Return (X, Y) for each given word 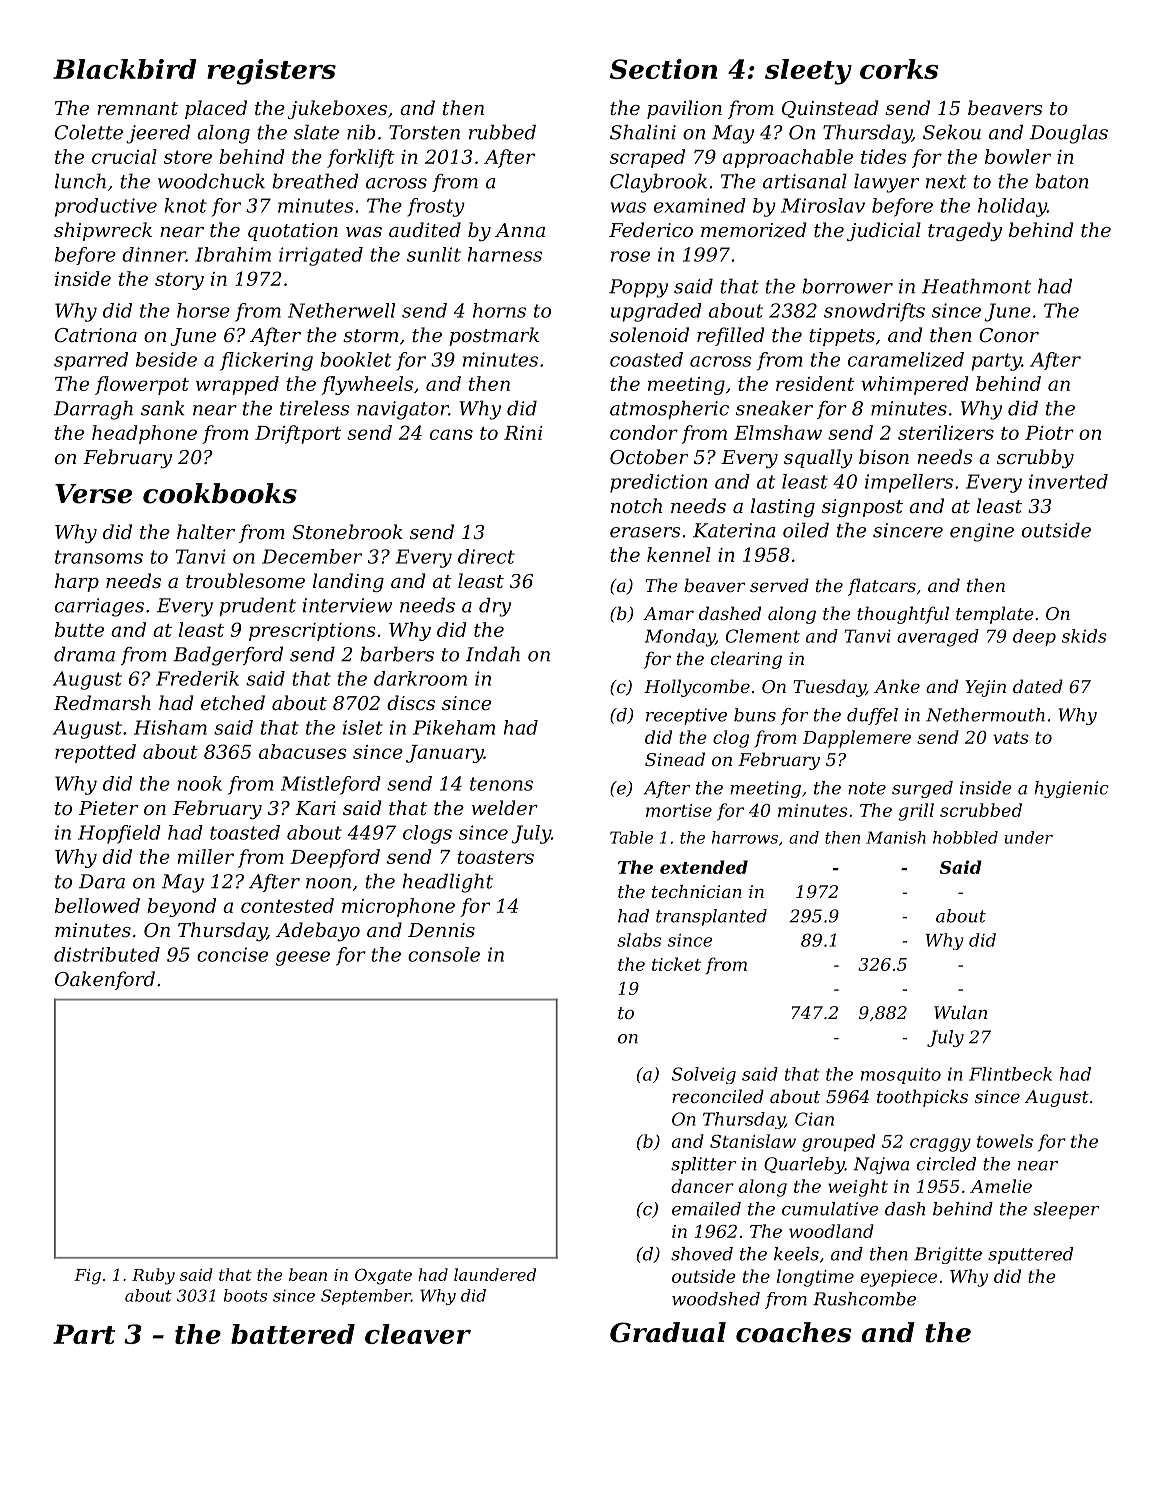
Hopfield (119, 834)
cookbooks (220, 493)
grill (916, 812)
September (366, 1297)
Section (663, 69)
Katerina (734, 530)
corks (899, 69)
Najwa (881, 1165)
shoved (702, 1254)
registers (271, 72)
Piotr (1049, 433)
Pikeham (454, 727)
